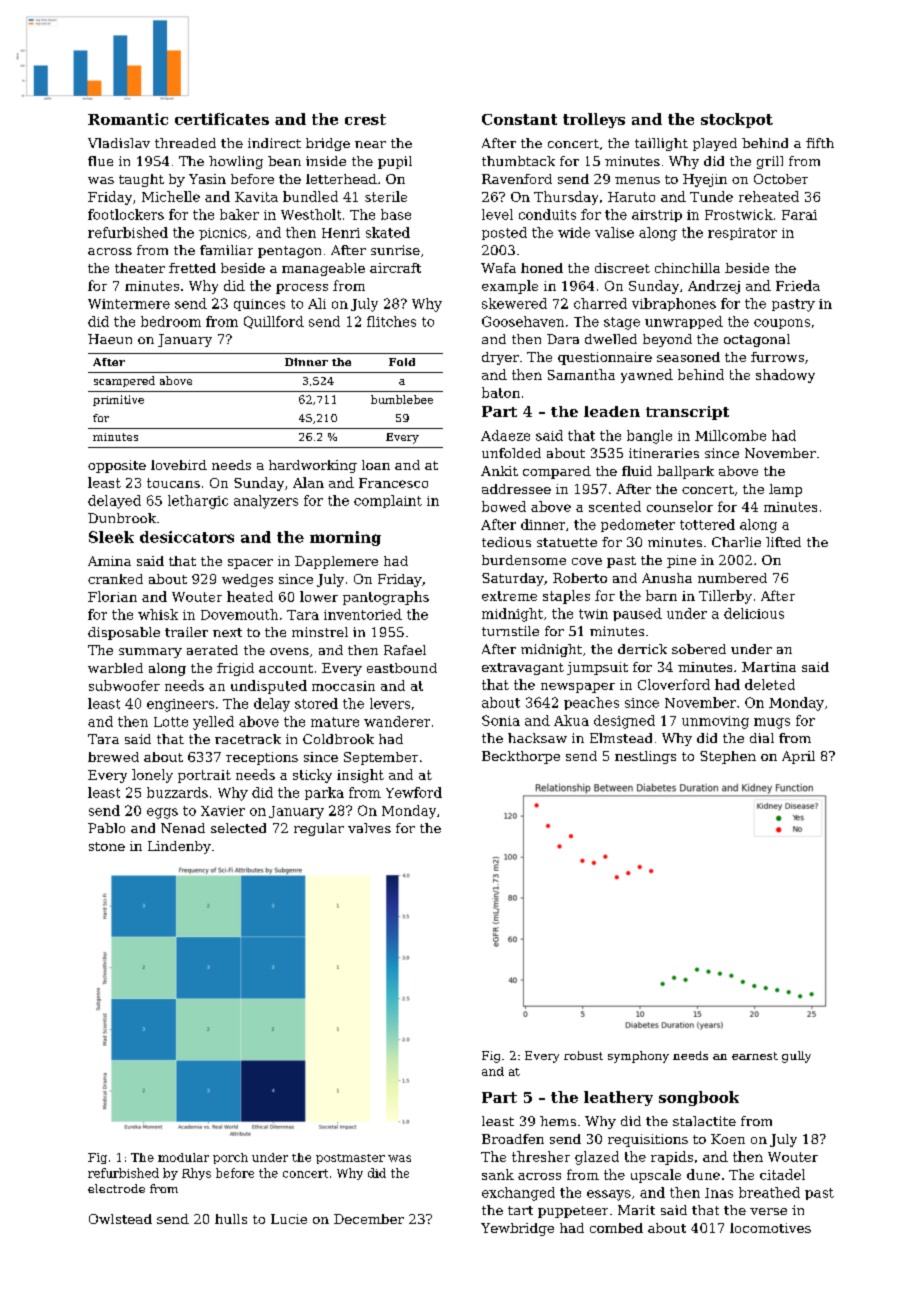 This document has height=1308, width=924. I want to click on whisk, so click(158, 614).
